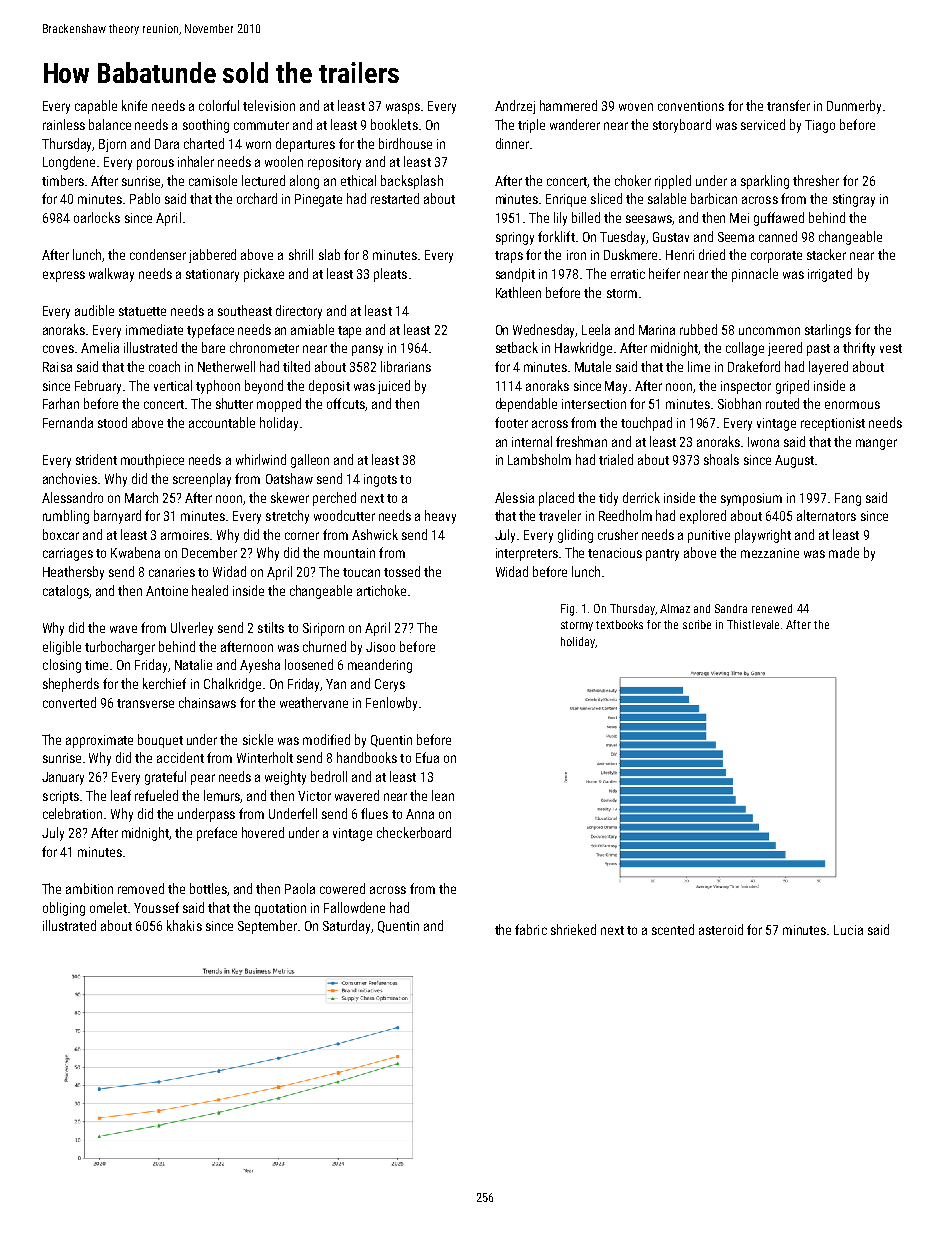 The width and height of the page is (952, 1233). What do you see at coordinates (302, 536) in the page?
I see `corner` at bounding box center [302, 536].
